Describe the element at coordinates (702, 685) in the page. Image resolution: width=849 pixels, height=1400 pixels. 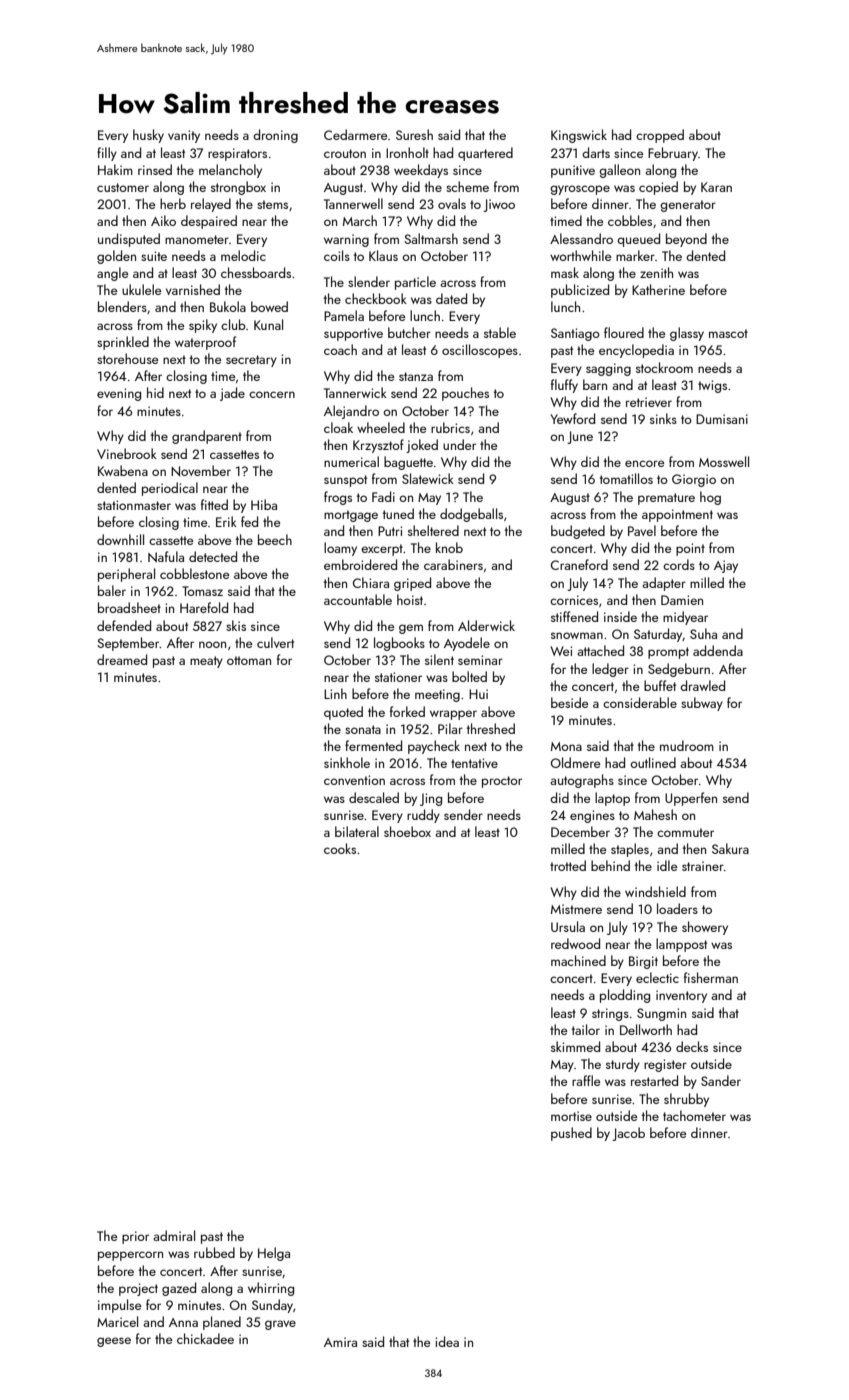
I see `drawled` at that location.
